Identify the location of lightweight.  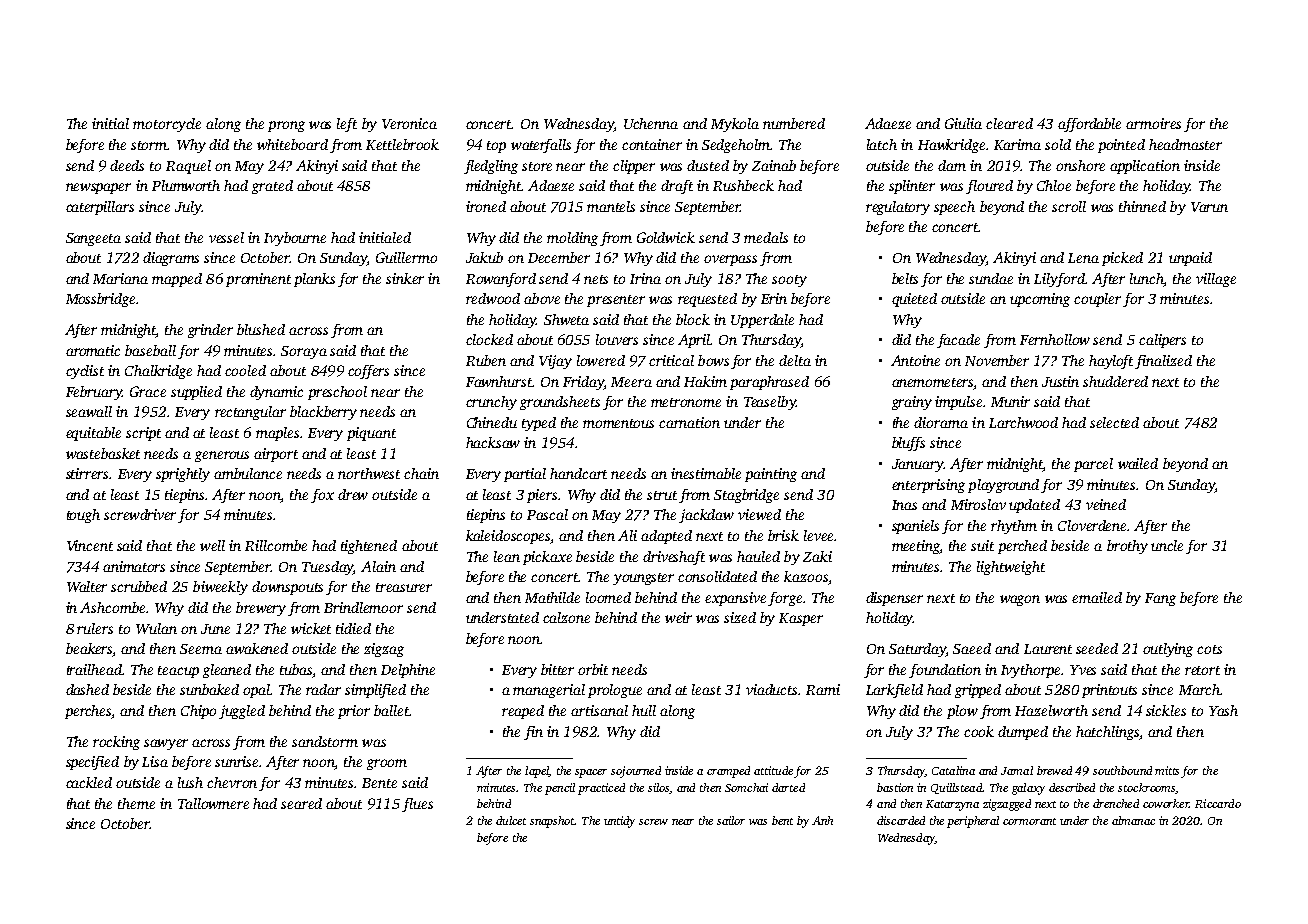
(1011, 568).
